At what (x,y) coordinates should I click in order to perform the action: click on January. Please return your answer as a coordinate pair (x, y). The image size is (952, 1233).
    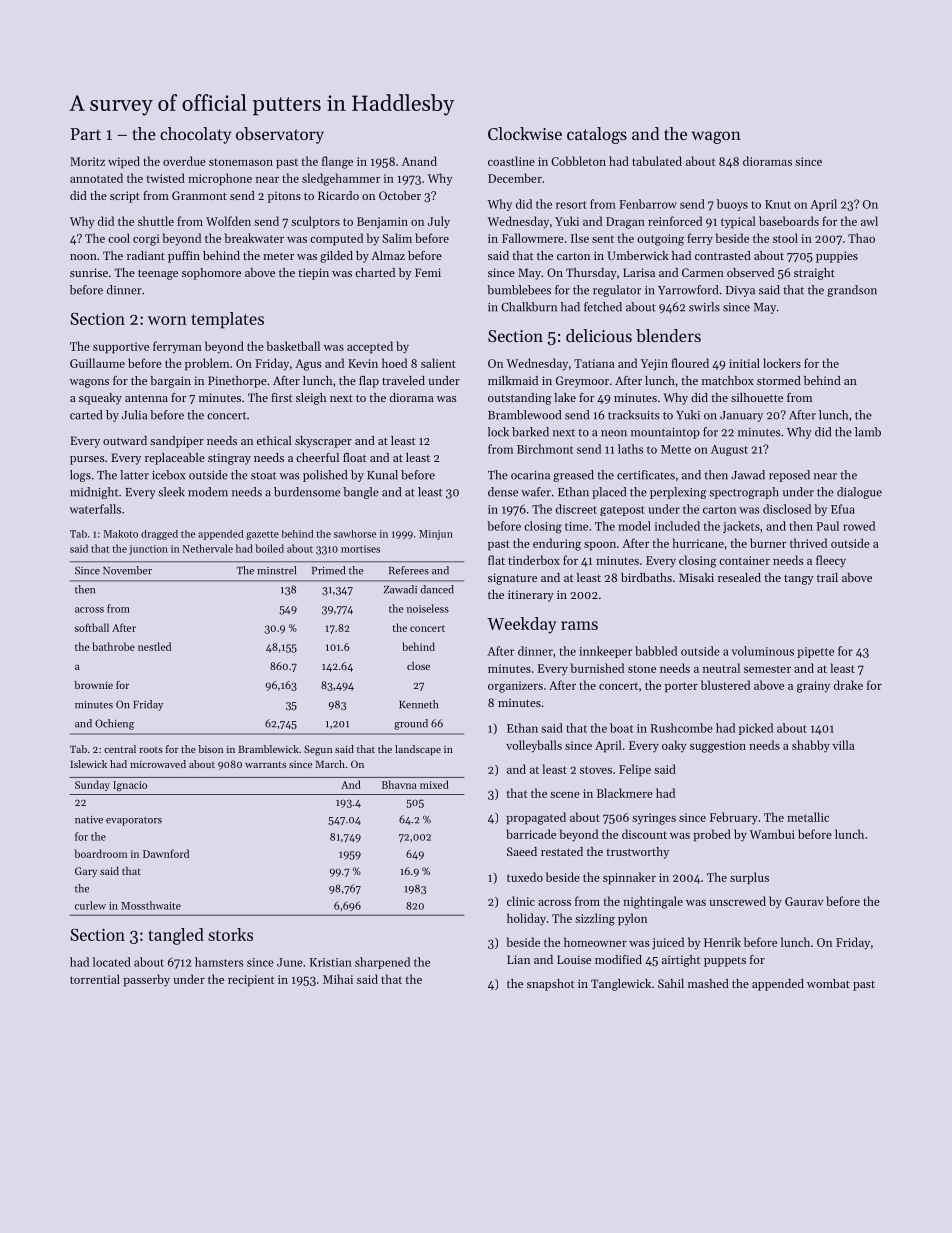
    Looking at the image, I should click on (741, 416).
